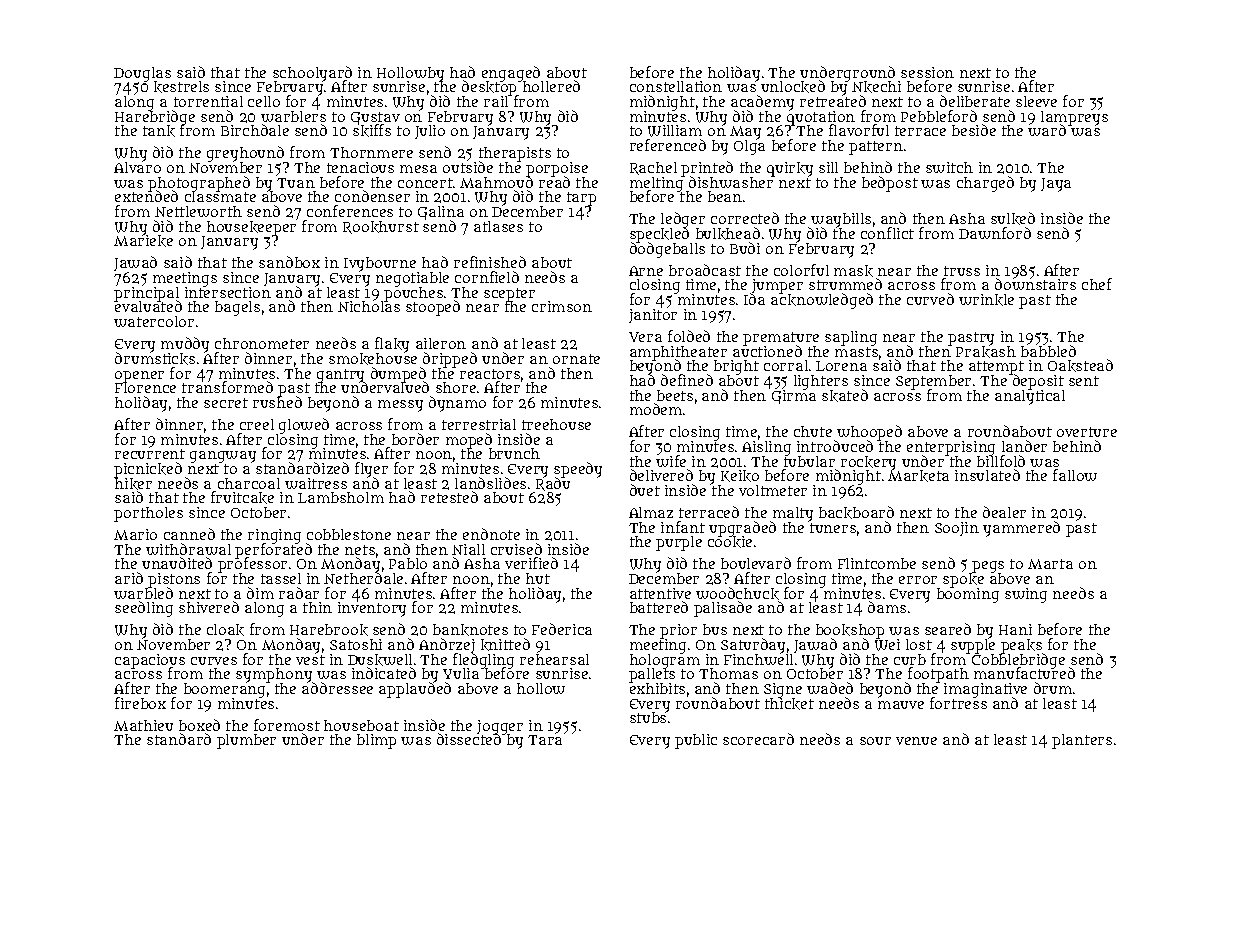 The height and width of the page is (952, 1233). I want to click on constellation, so click(676, 86).
